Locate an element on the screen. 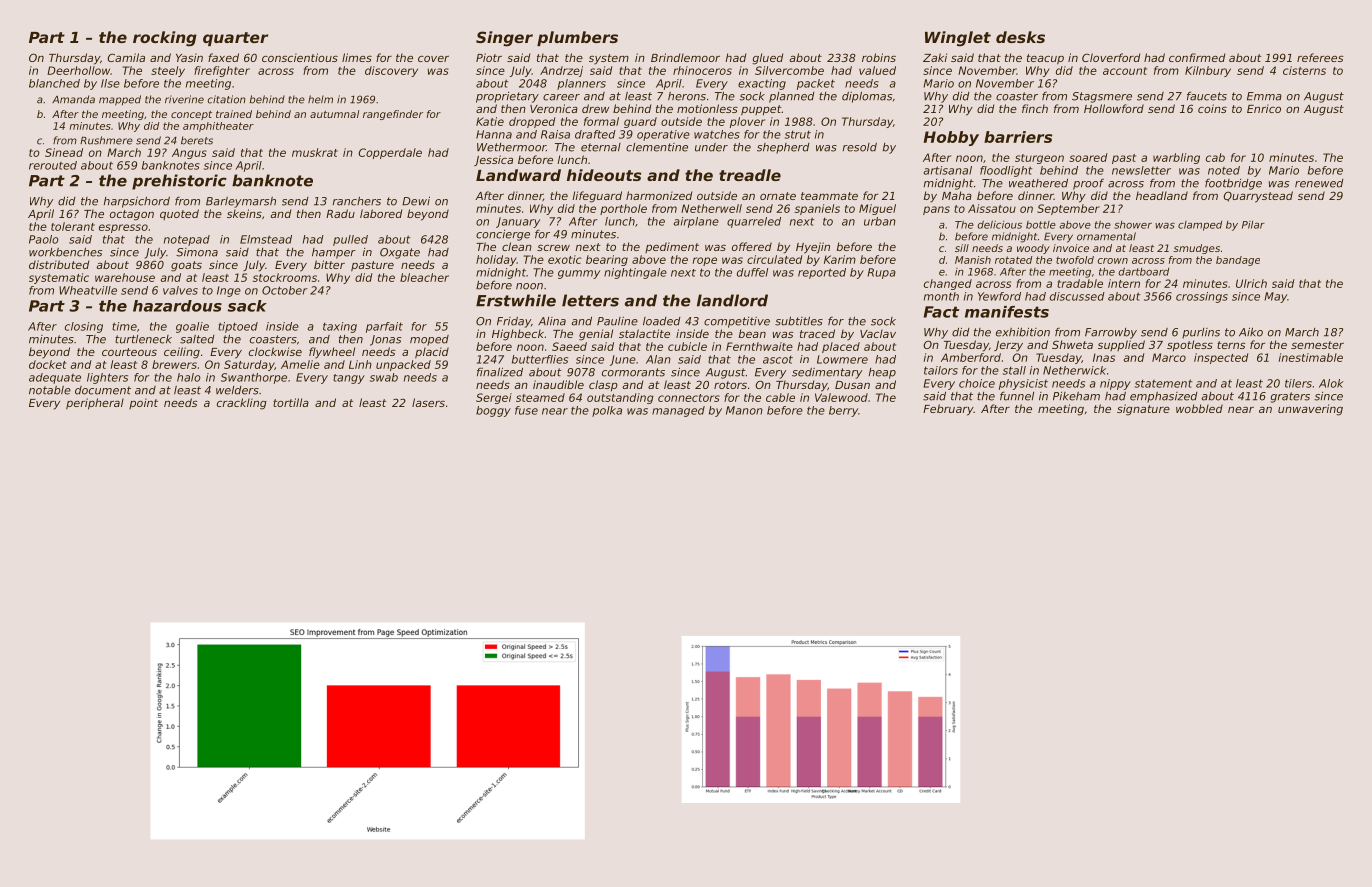 This screenshot has width=1372, height=887. closing is located at coordinates (84, 327).
